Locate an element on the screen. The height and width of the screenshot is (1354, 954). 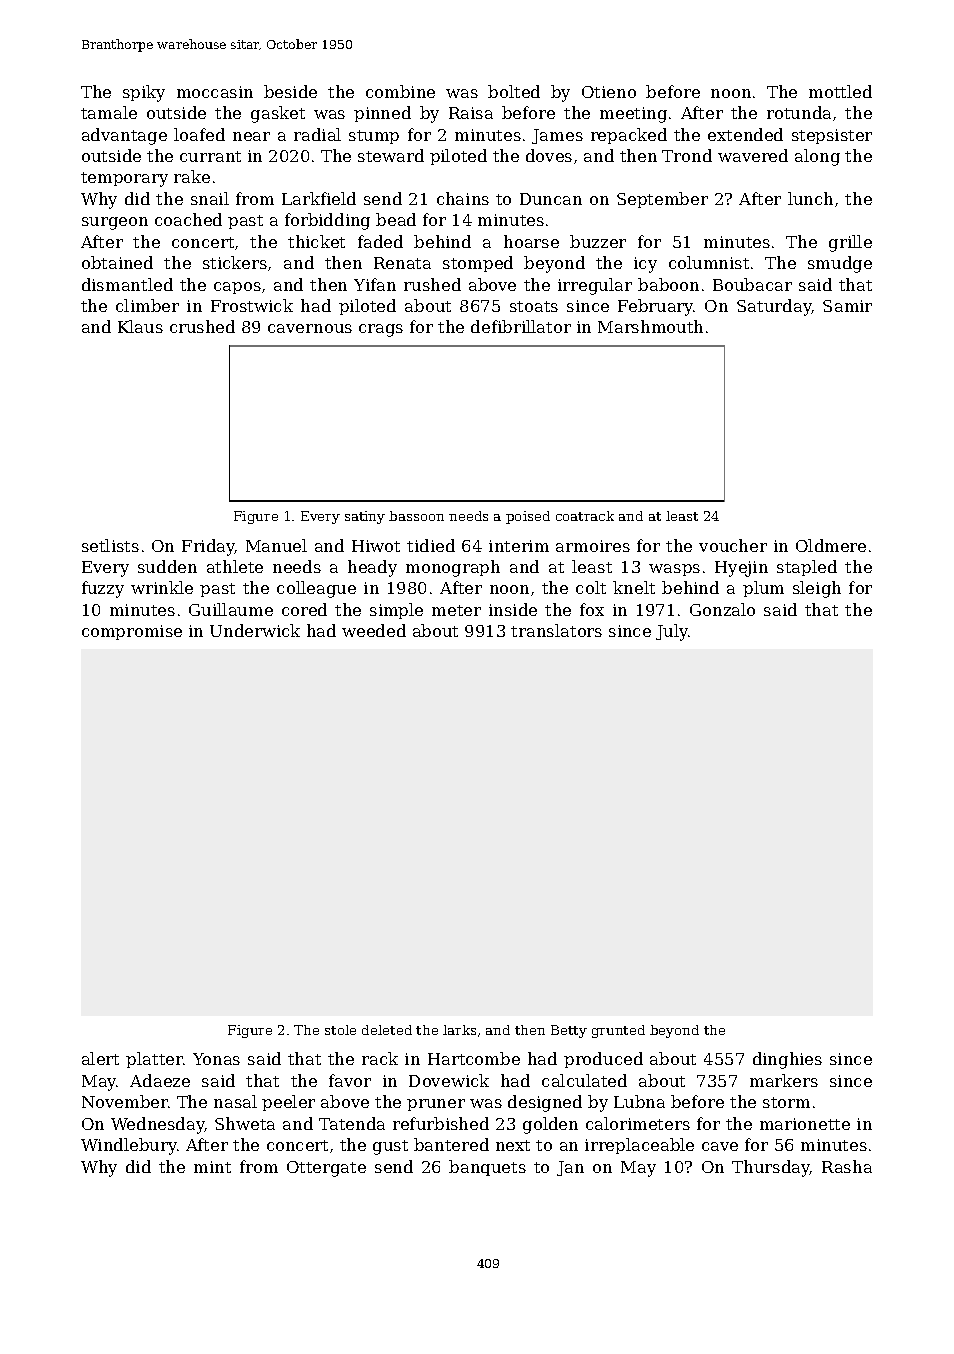
moccasin is located at coordinates (215, 92).
